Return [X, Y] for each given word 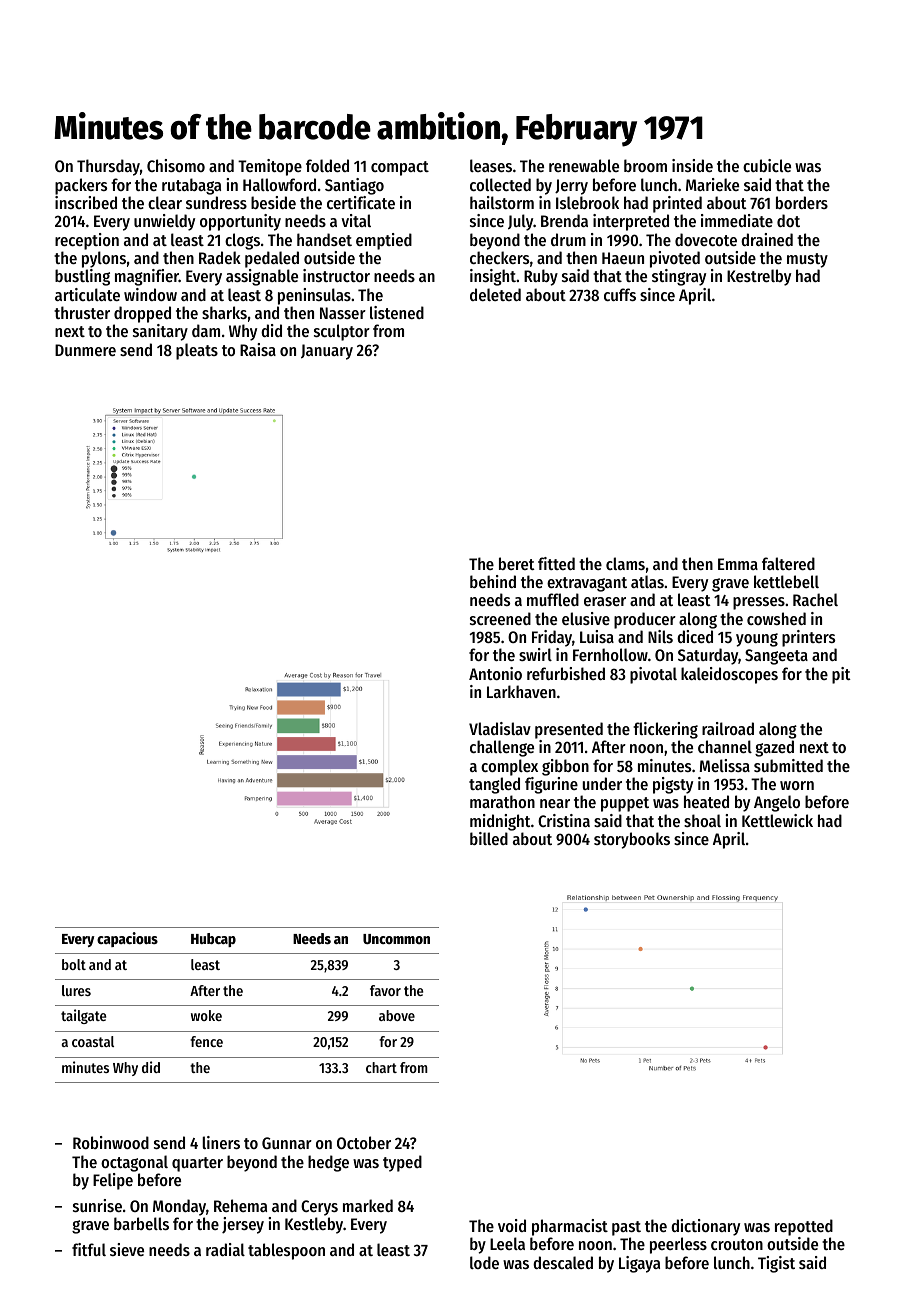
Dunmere [85, 350]
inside [692, 165]
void [512, 1225]
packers [81, 186]
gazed [774, 748]
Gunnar [287, 1143]
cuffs [620, 294]
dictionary [705, 1227]
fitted [556, 563]
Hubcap [213, 940]
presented [569, 730]
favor [385, 990]
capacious [127, 939]
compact [400, 168]
